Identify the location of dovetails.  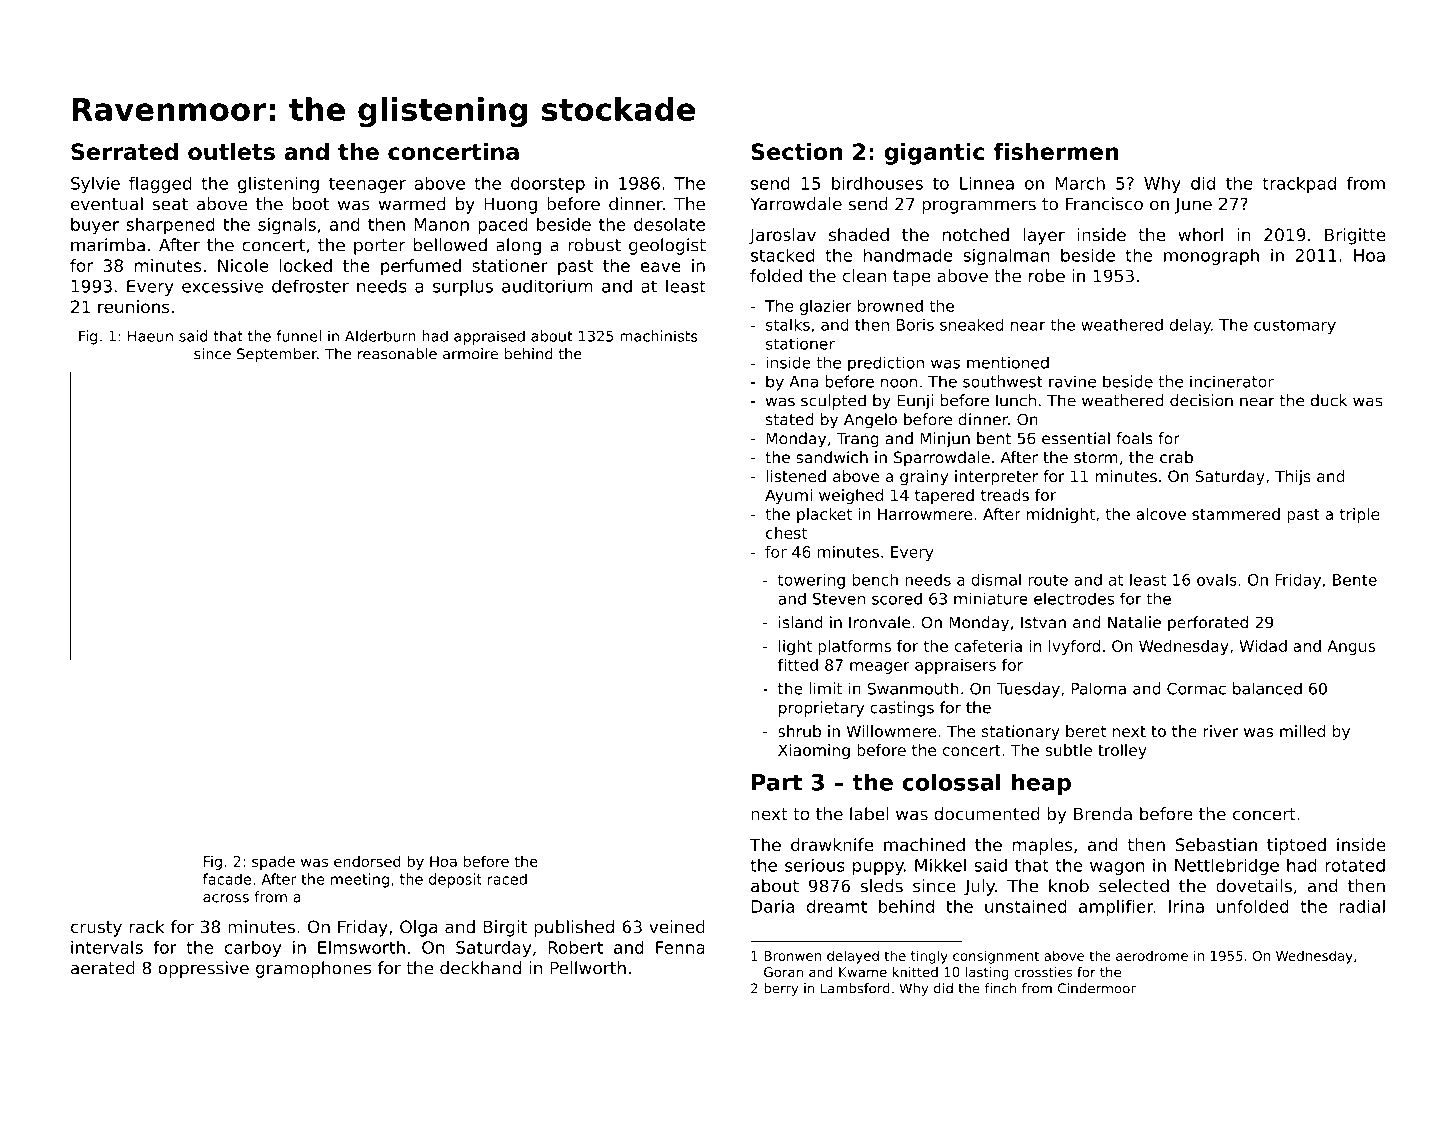
(1254, 886).
